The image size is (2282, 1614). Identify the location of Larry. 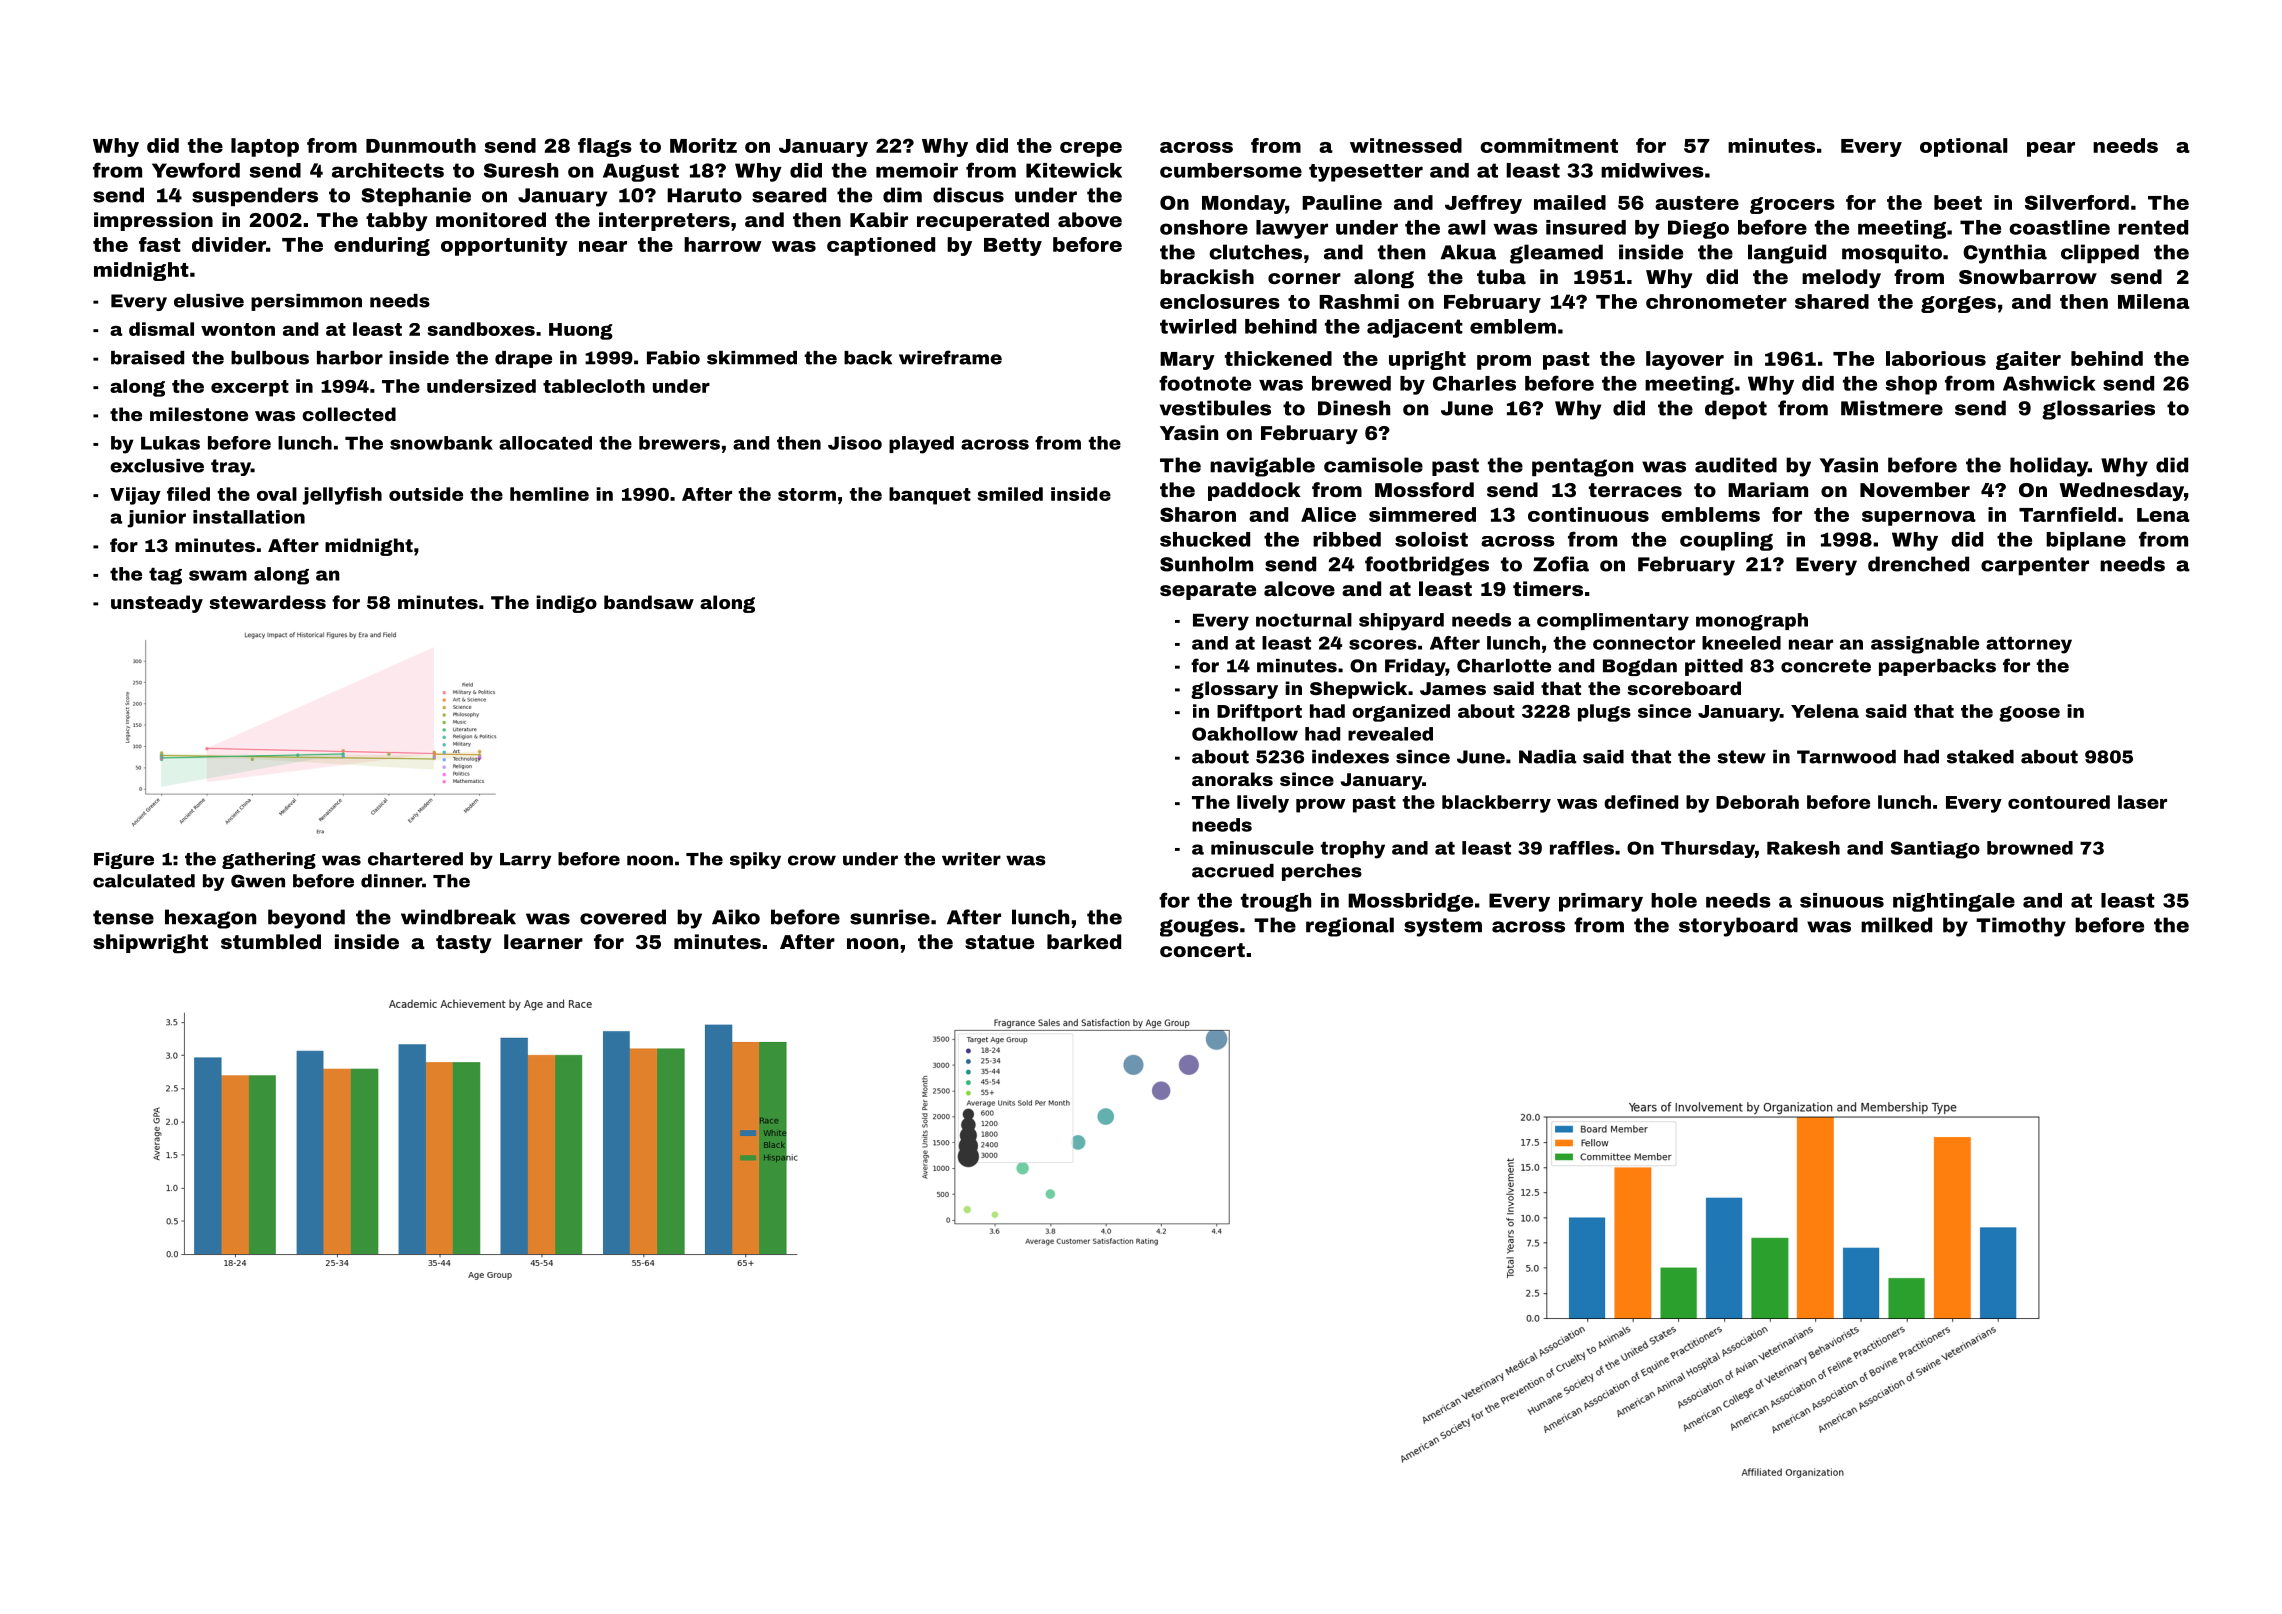
(525, 861).
